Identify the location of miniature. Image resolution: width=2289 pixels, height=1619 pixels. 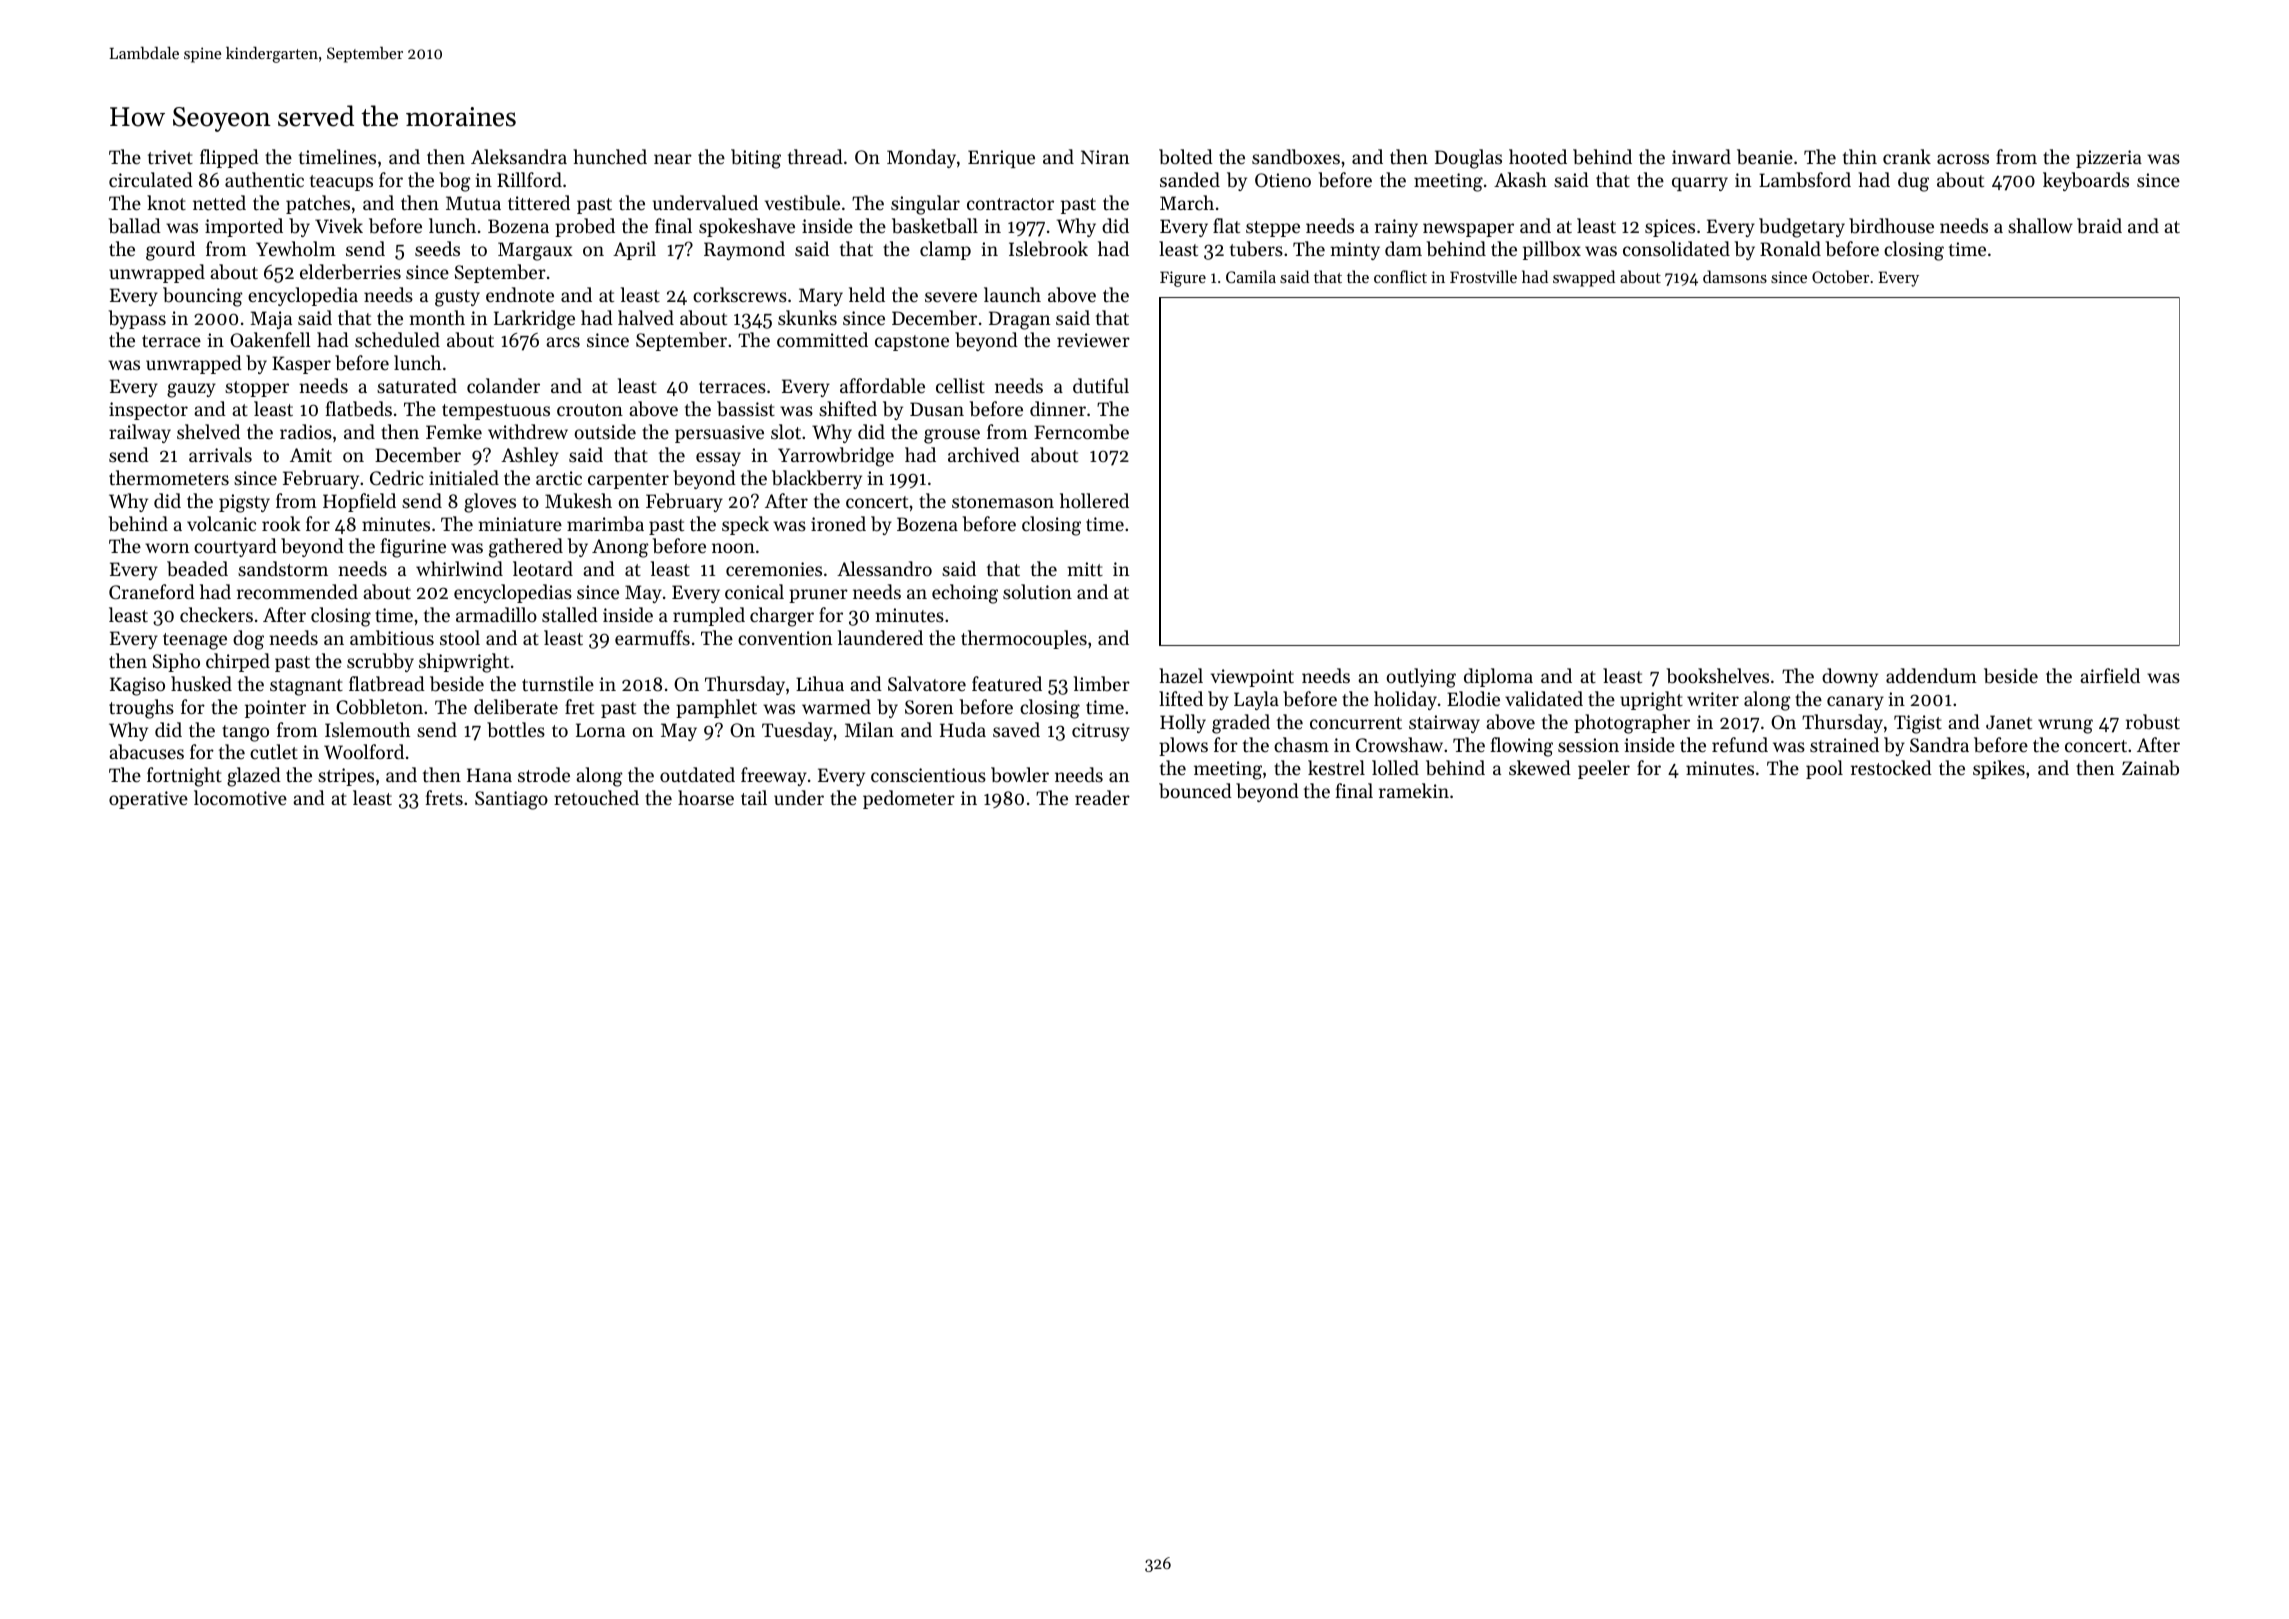
(520, 524).
